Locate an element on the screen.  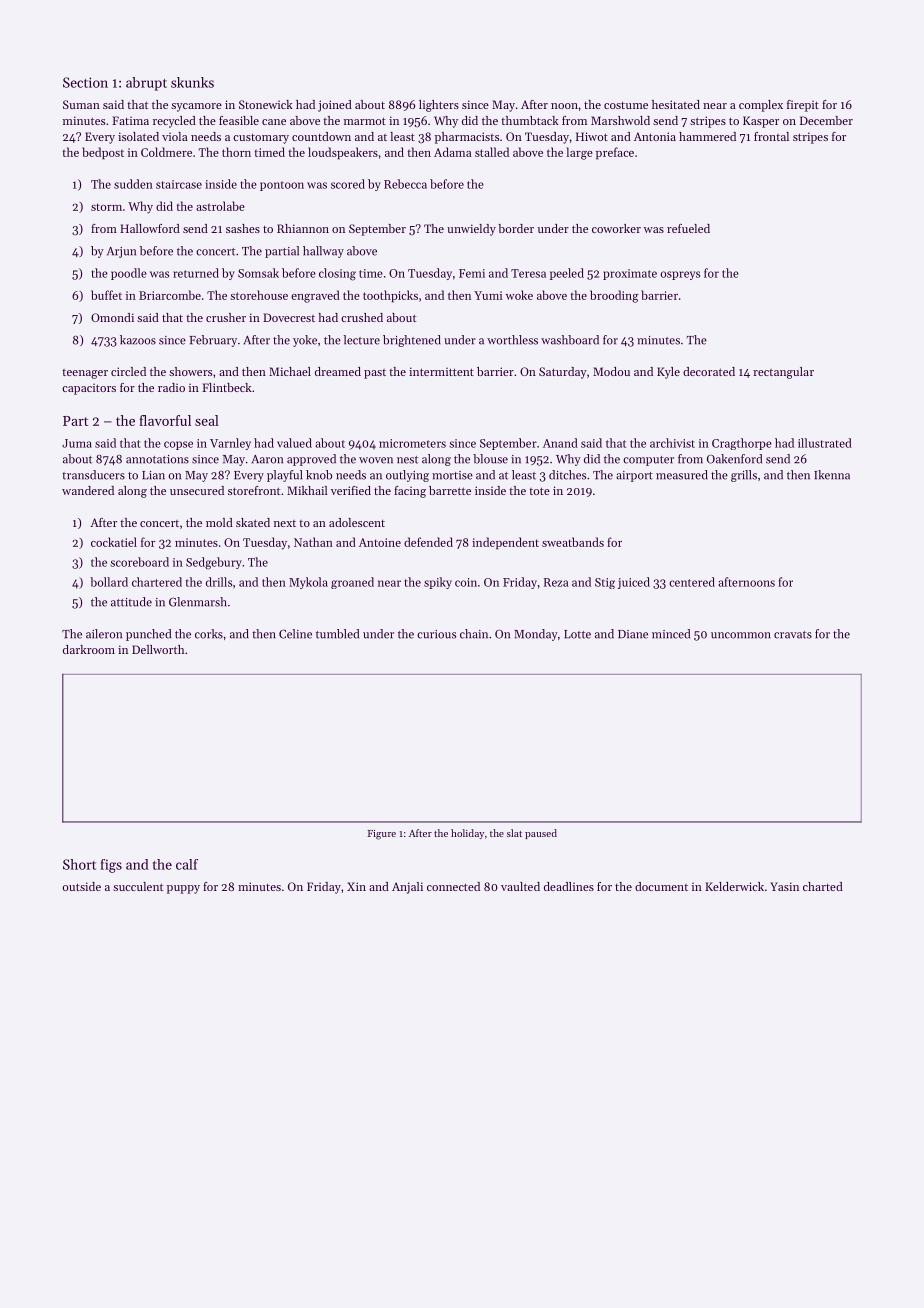
worthless is located at coordinates (512, 340).
